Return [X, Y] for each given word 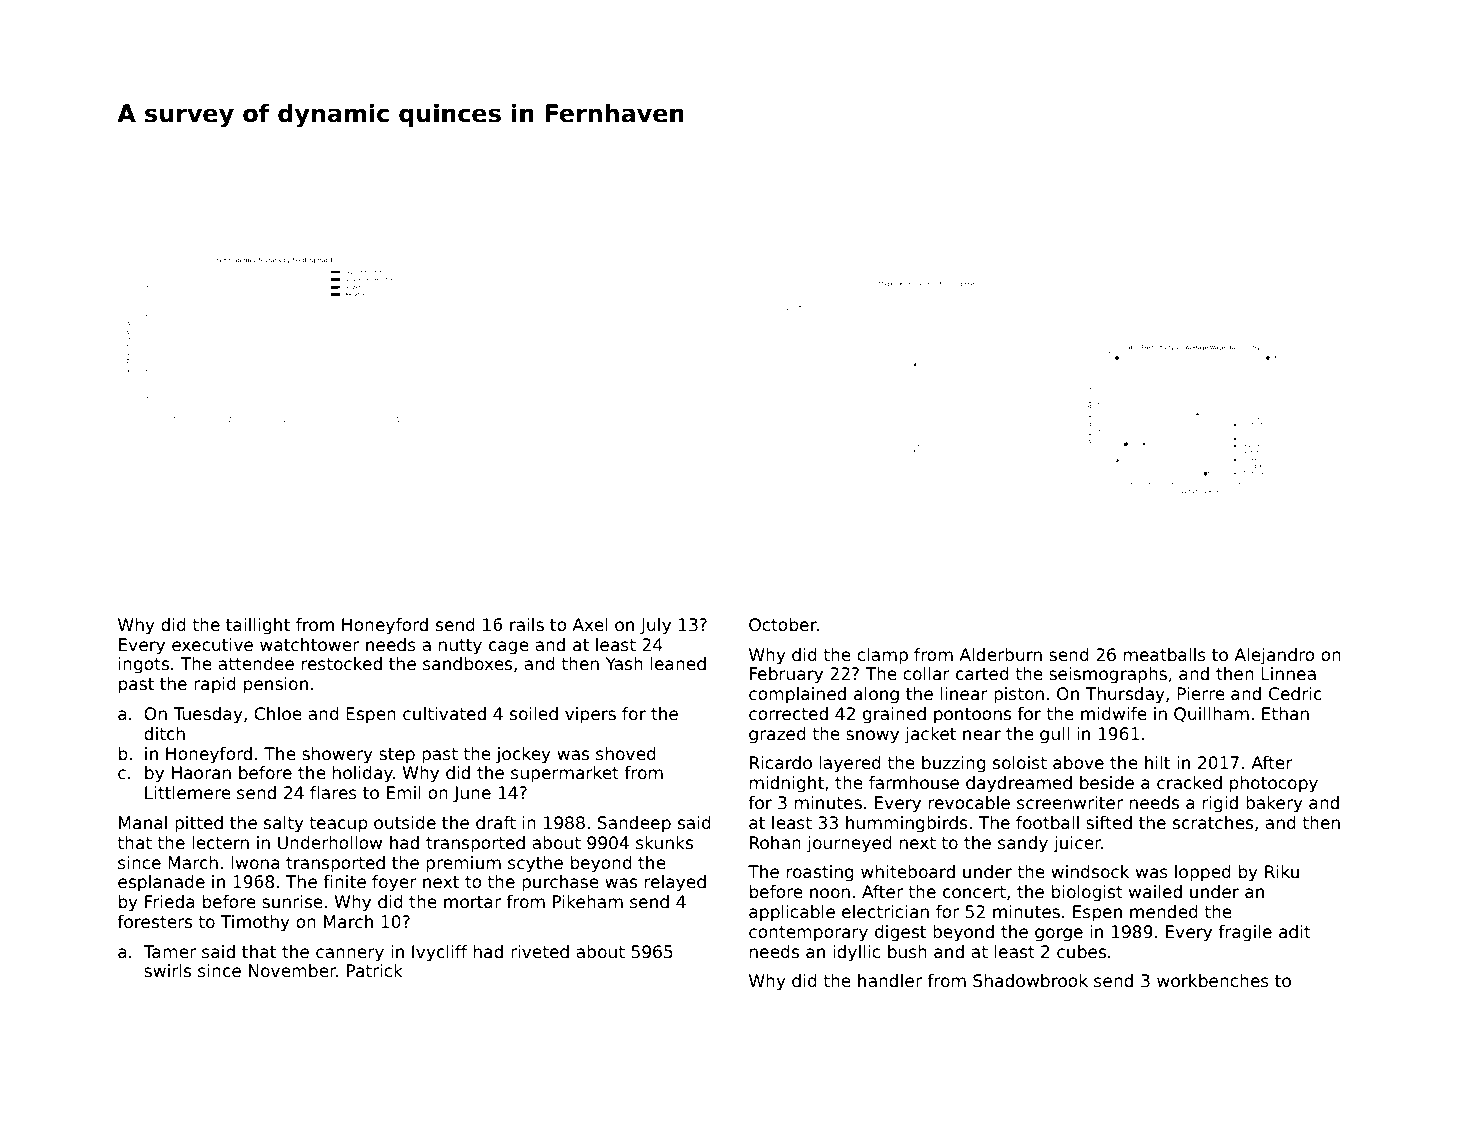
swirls [167, 971]
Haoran [201, 773]
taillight [258, 626]
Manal [143, 823]
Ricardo [781, 763]
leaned [678, 664]
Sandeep [634, 824]
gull [1054, 735]
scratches [1213, 823]
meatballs [1165, 655]
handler [890, 981]
